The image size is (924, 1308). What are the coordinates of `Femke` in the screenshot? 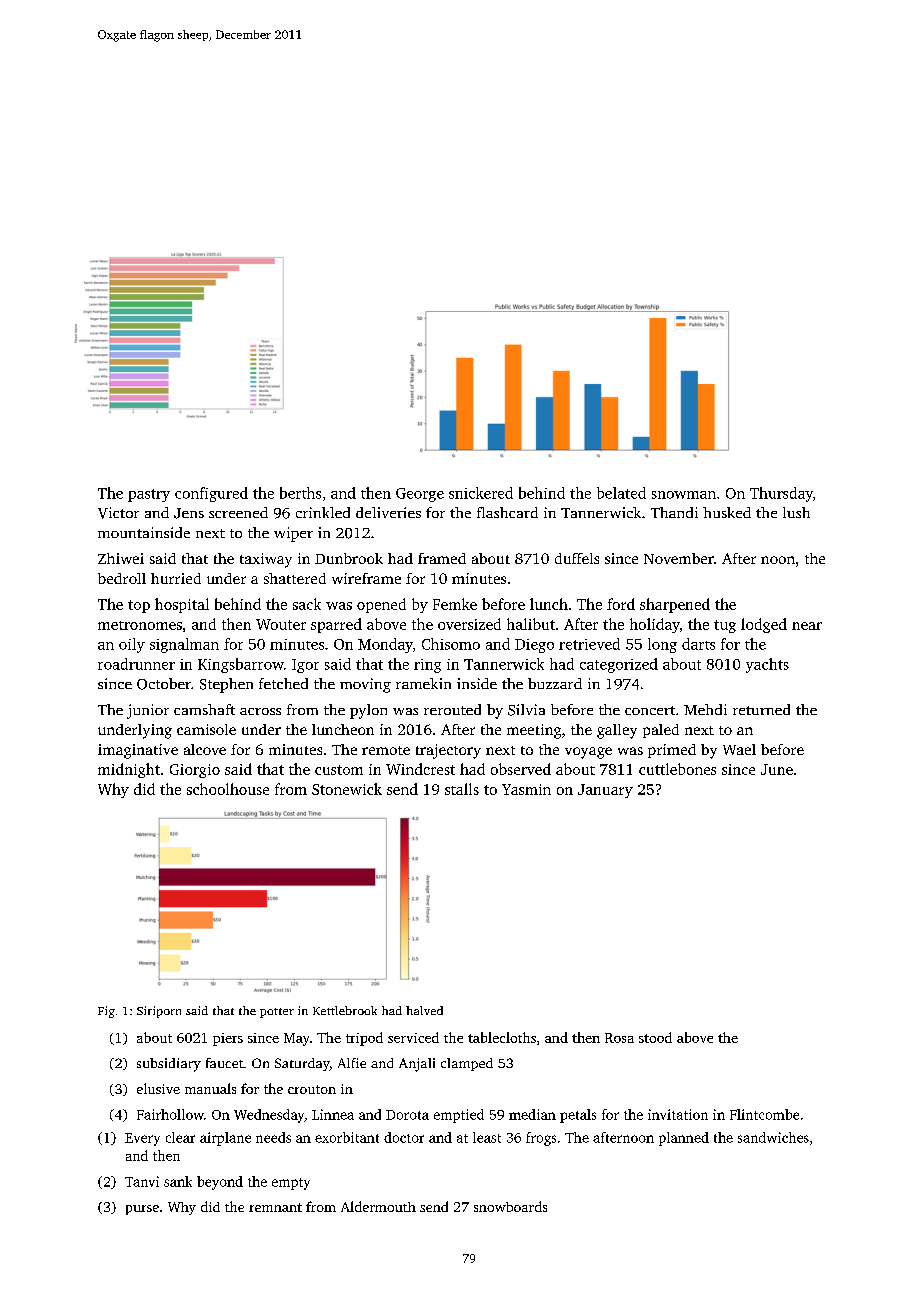 It's located at (455, 604).
